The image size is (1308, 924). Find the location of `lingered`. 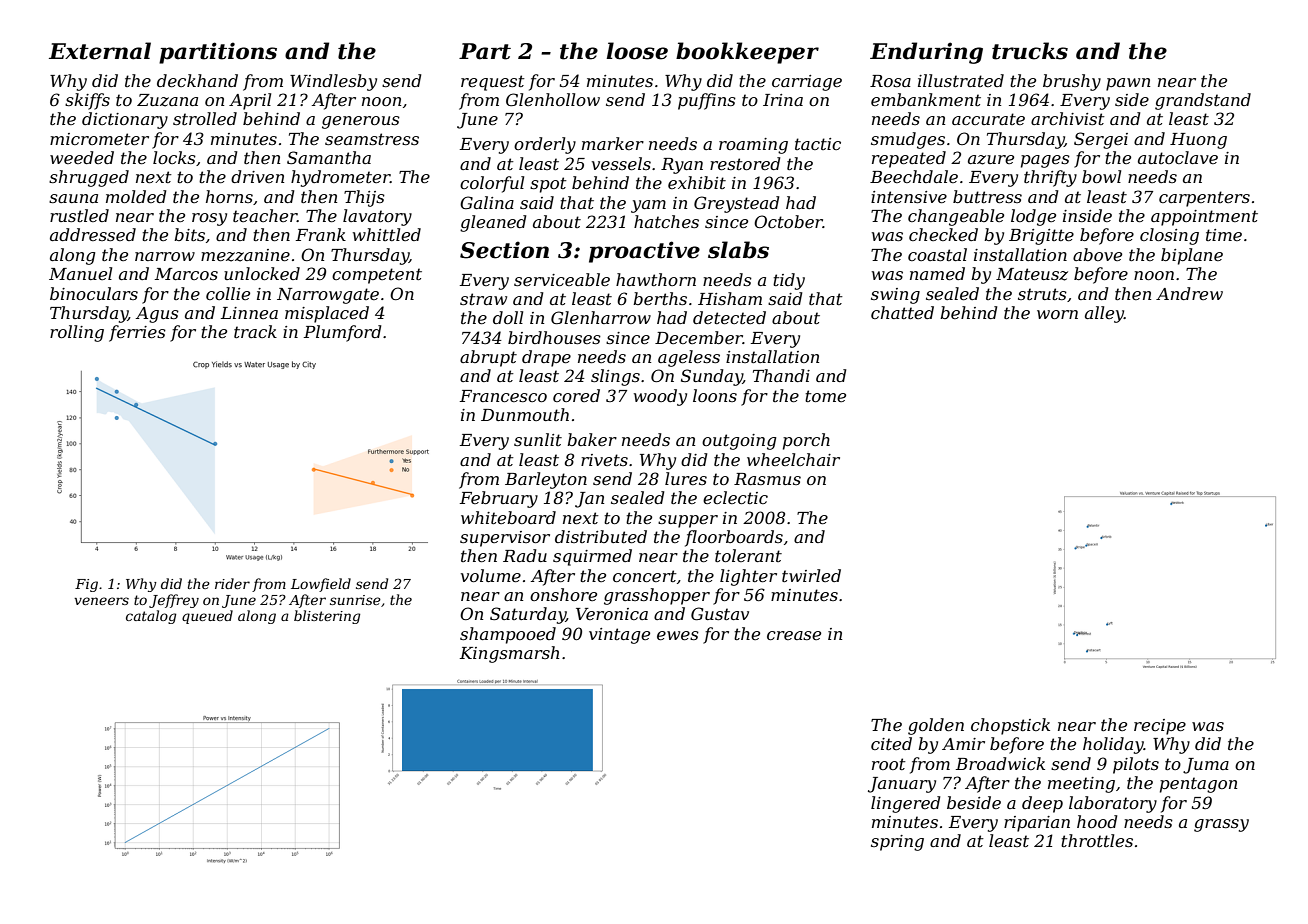

lingered is located at coordinates (905, 804).
